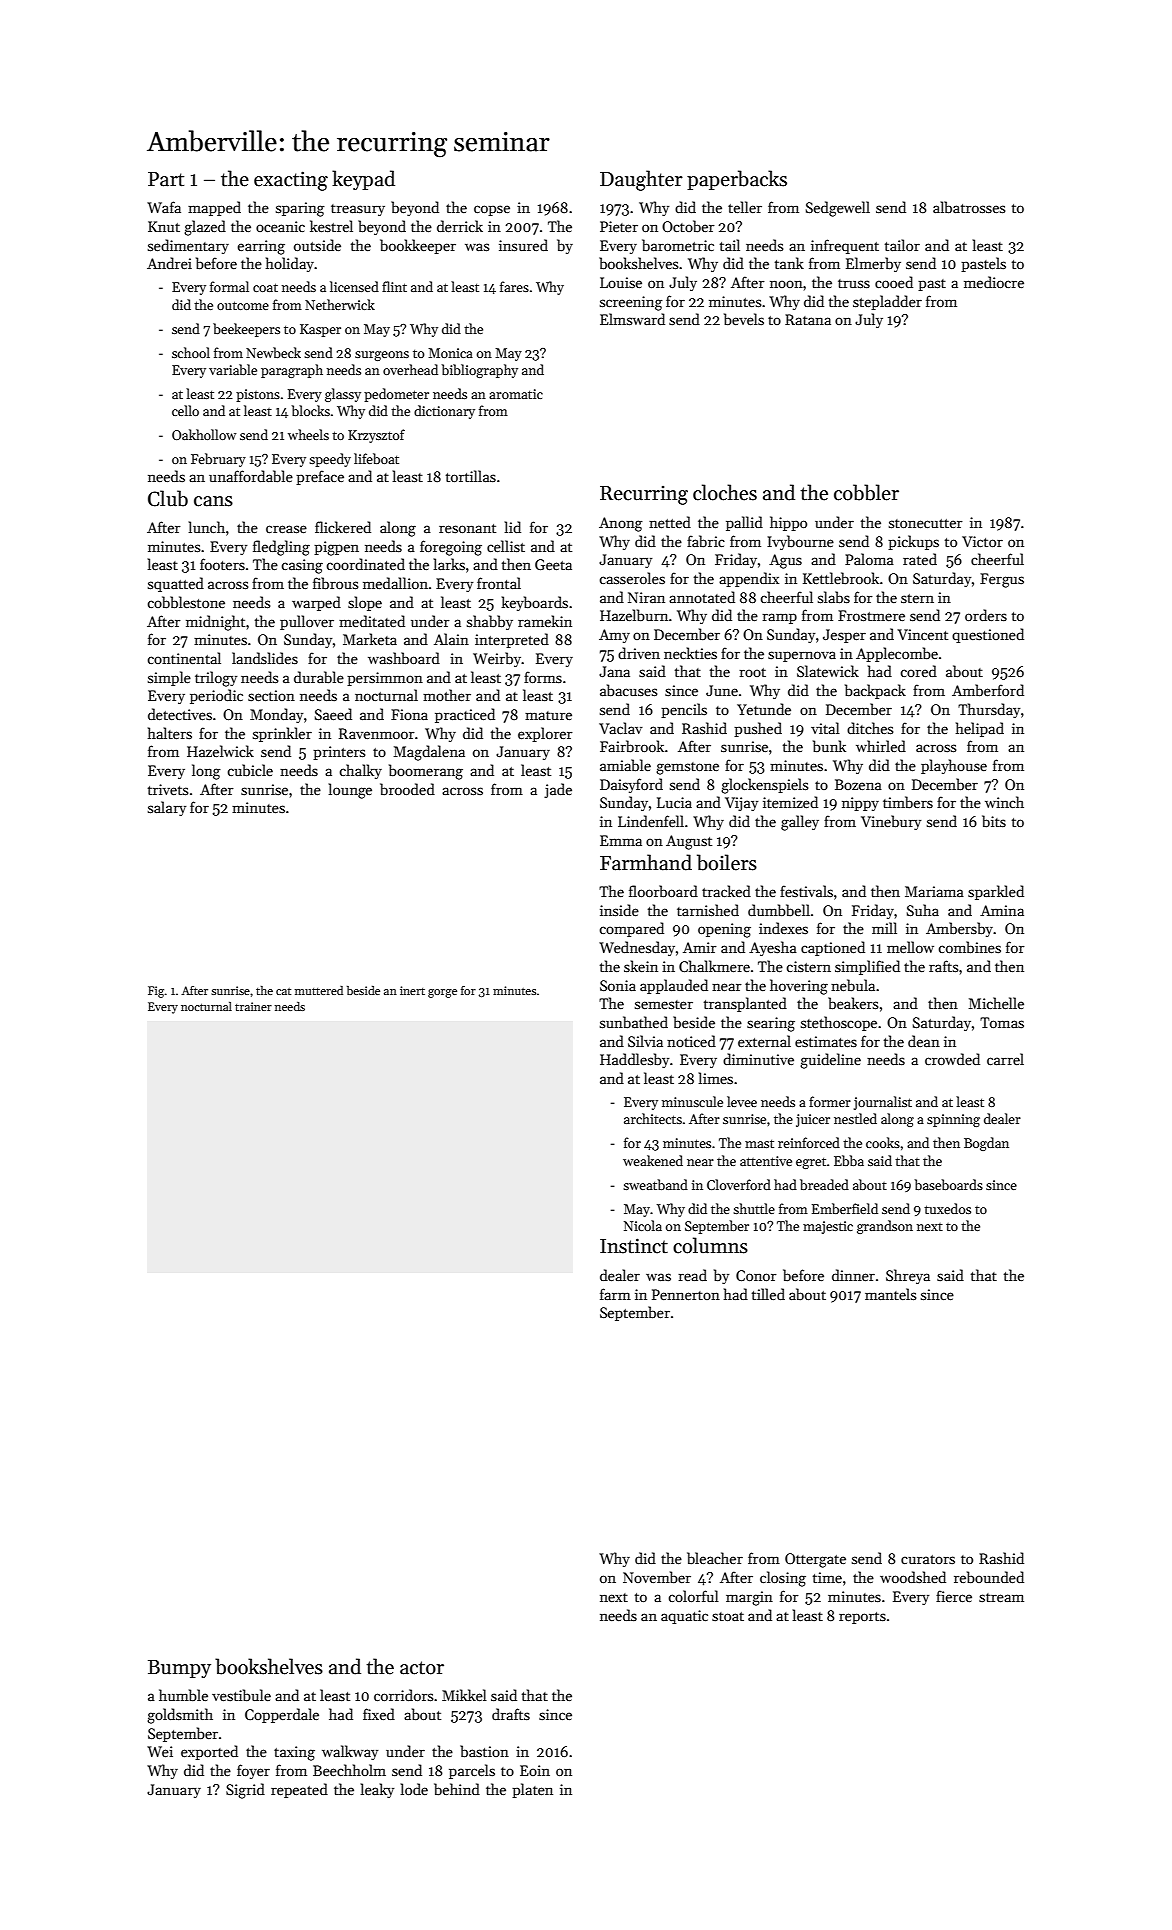 The width and height of the screenshot is (1172, 1930). Describe the element at coordinates (989, 1577) in the screenshot. I see `rebounded` at that location.
